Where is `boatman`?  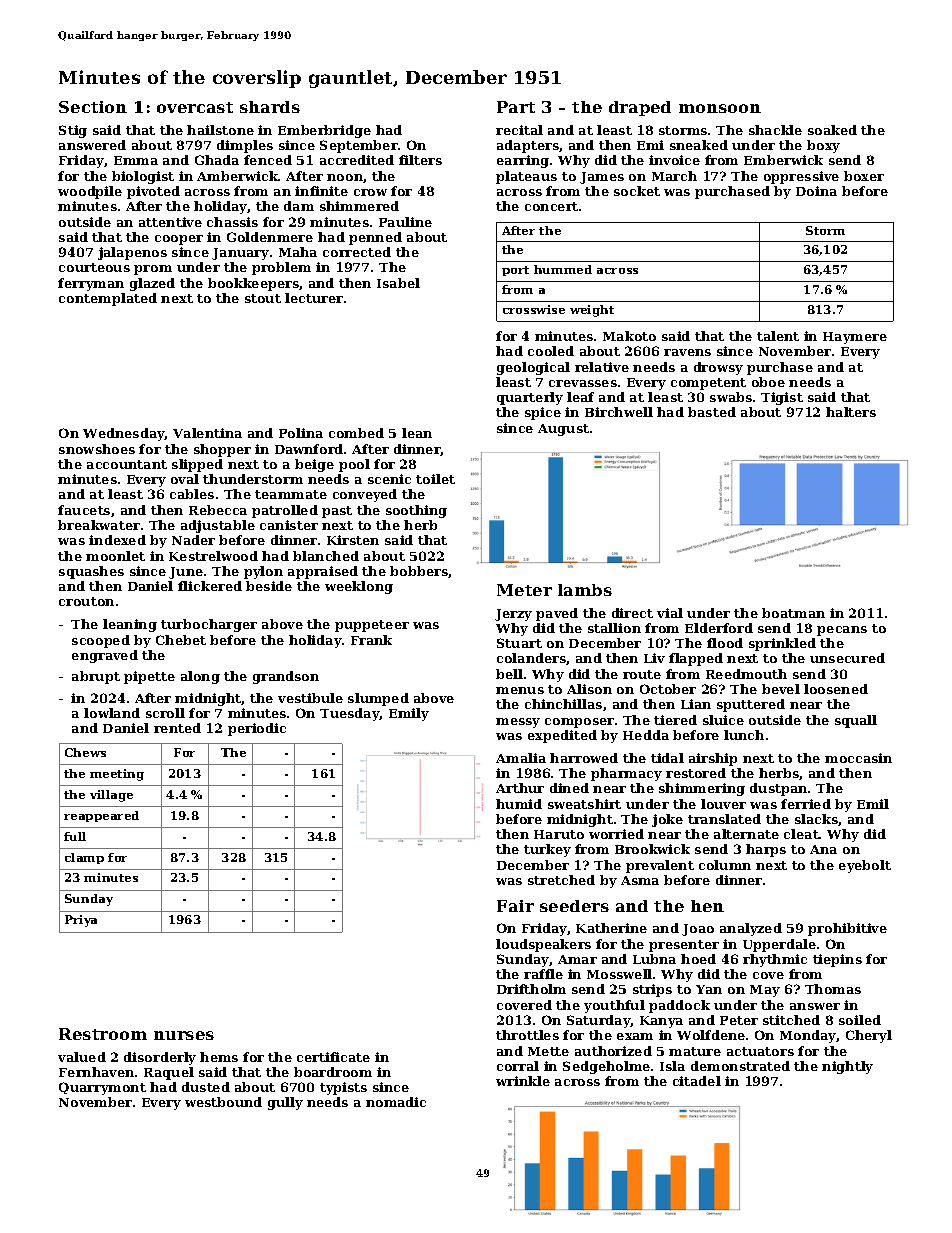
boatman is located at coordinates (793, 613).
